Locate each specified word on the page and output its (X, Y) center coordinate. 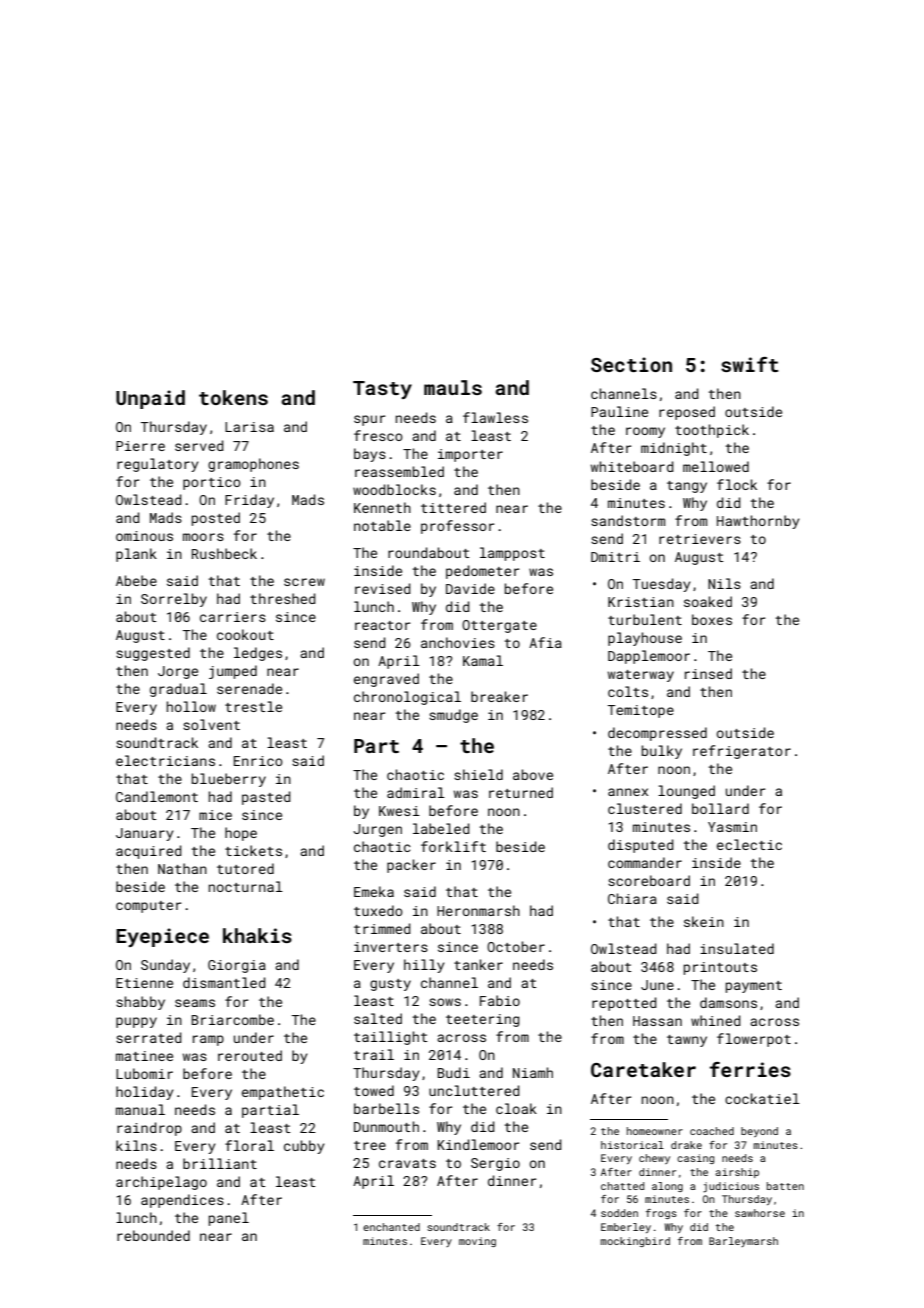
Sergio (495, 1164)
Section (631, 364)
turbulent (645, 619)
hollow (191, 706)
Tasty (382, 390)
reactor (383, 625)
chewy (654, 1159)
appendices (182, 1201)
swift (749, 364)
